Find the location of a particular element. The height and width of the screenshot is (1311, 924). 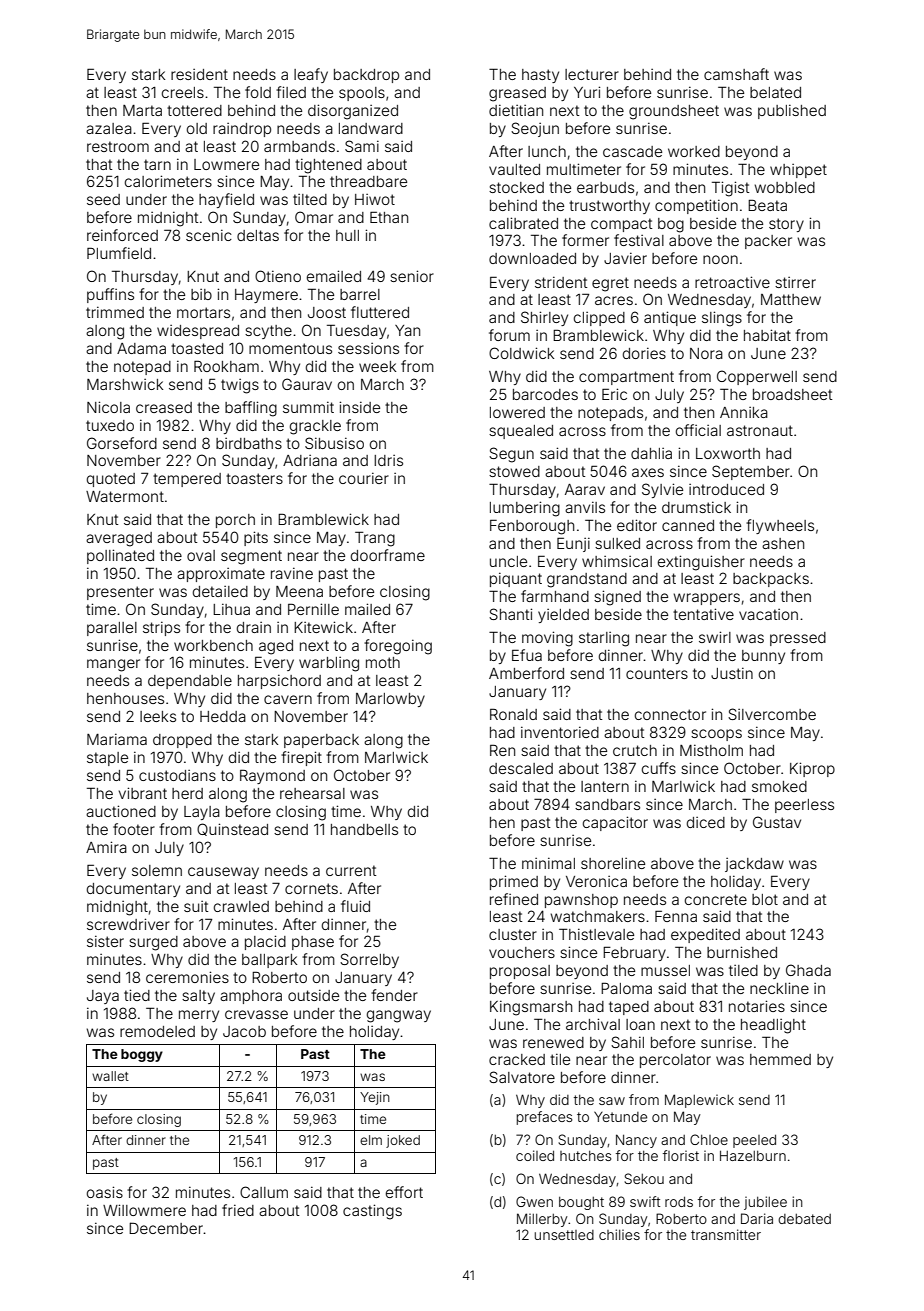

unsettled is located at coordinates (564, 1235).
